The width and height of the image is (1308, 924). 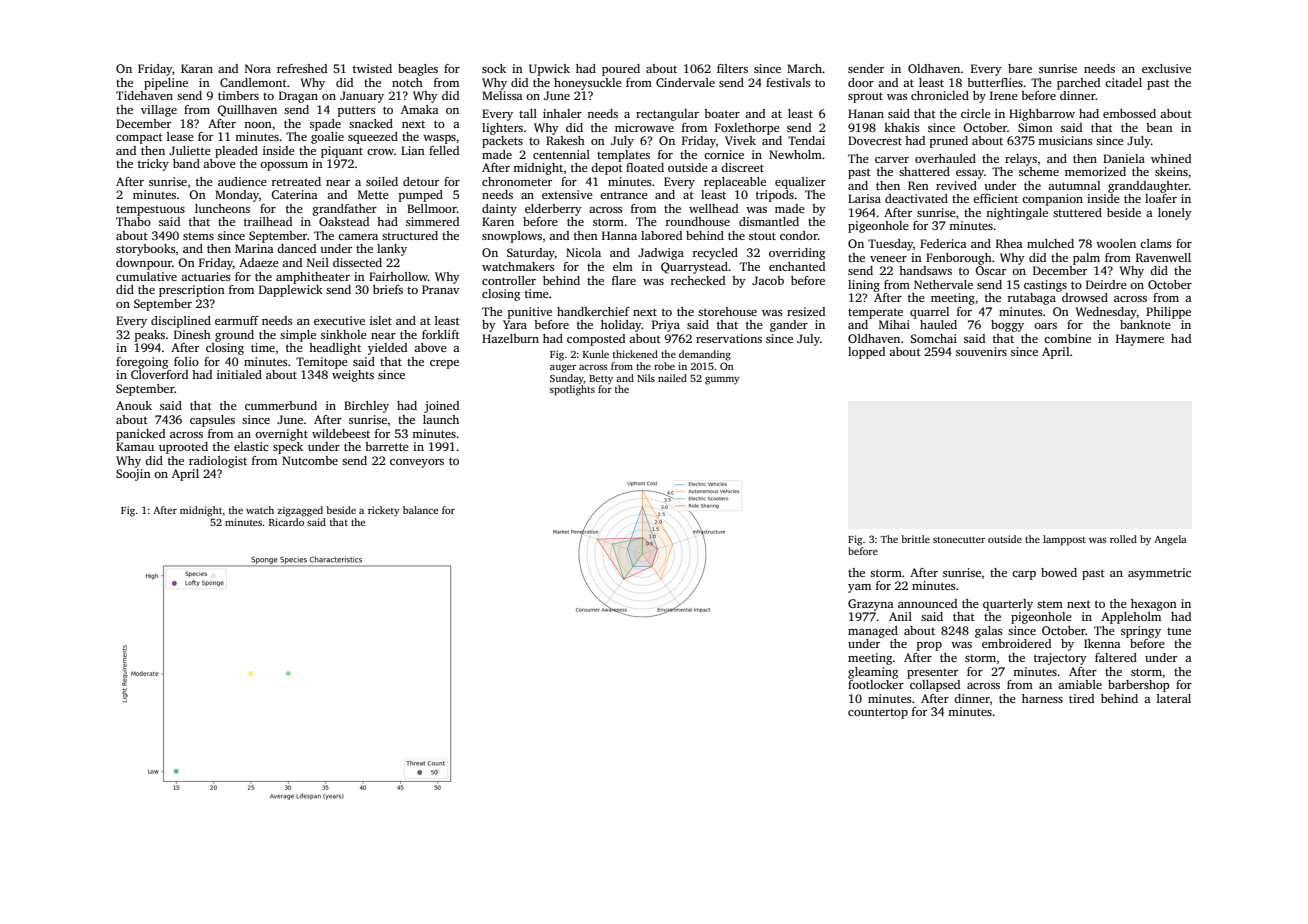 What do you see at coordinates (981, 351) in the image?
I see `souvenirs` at bounding box center [981, 351].
